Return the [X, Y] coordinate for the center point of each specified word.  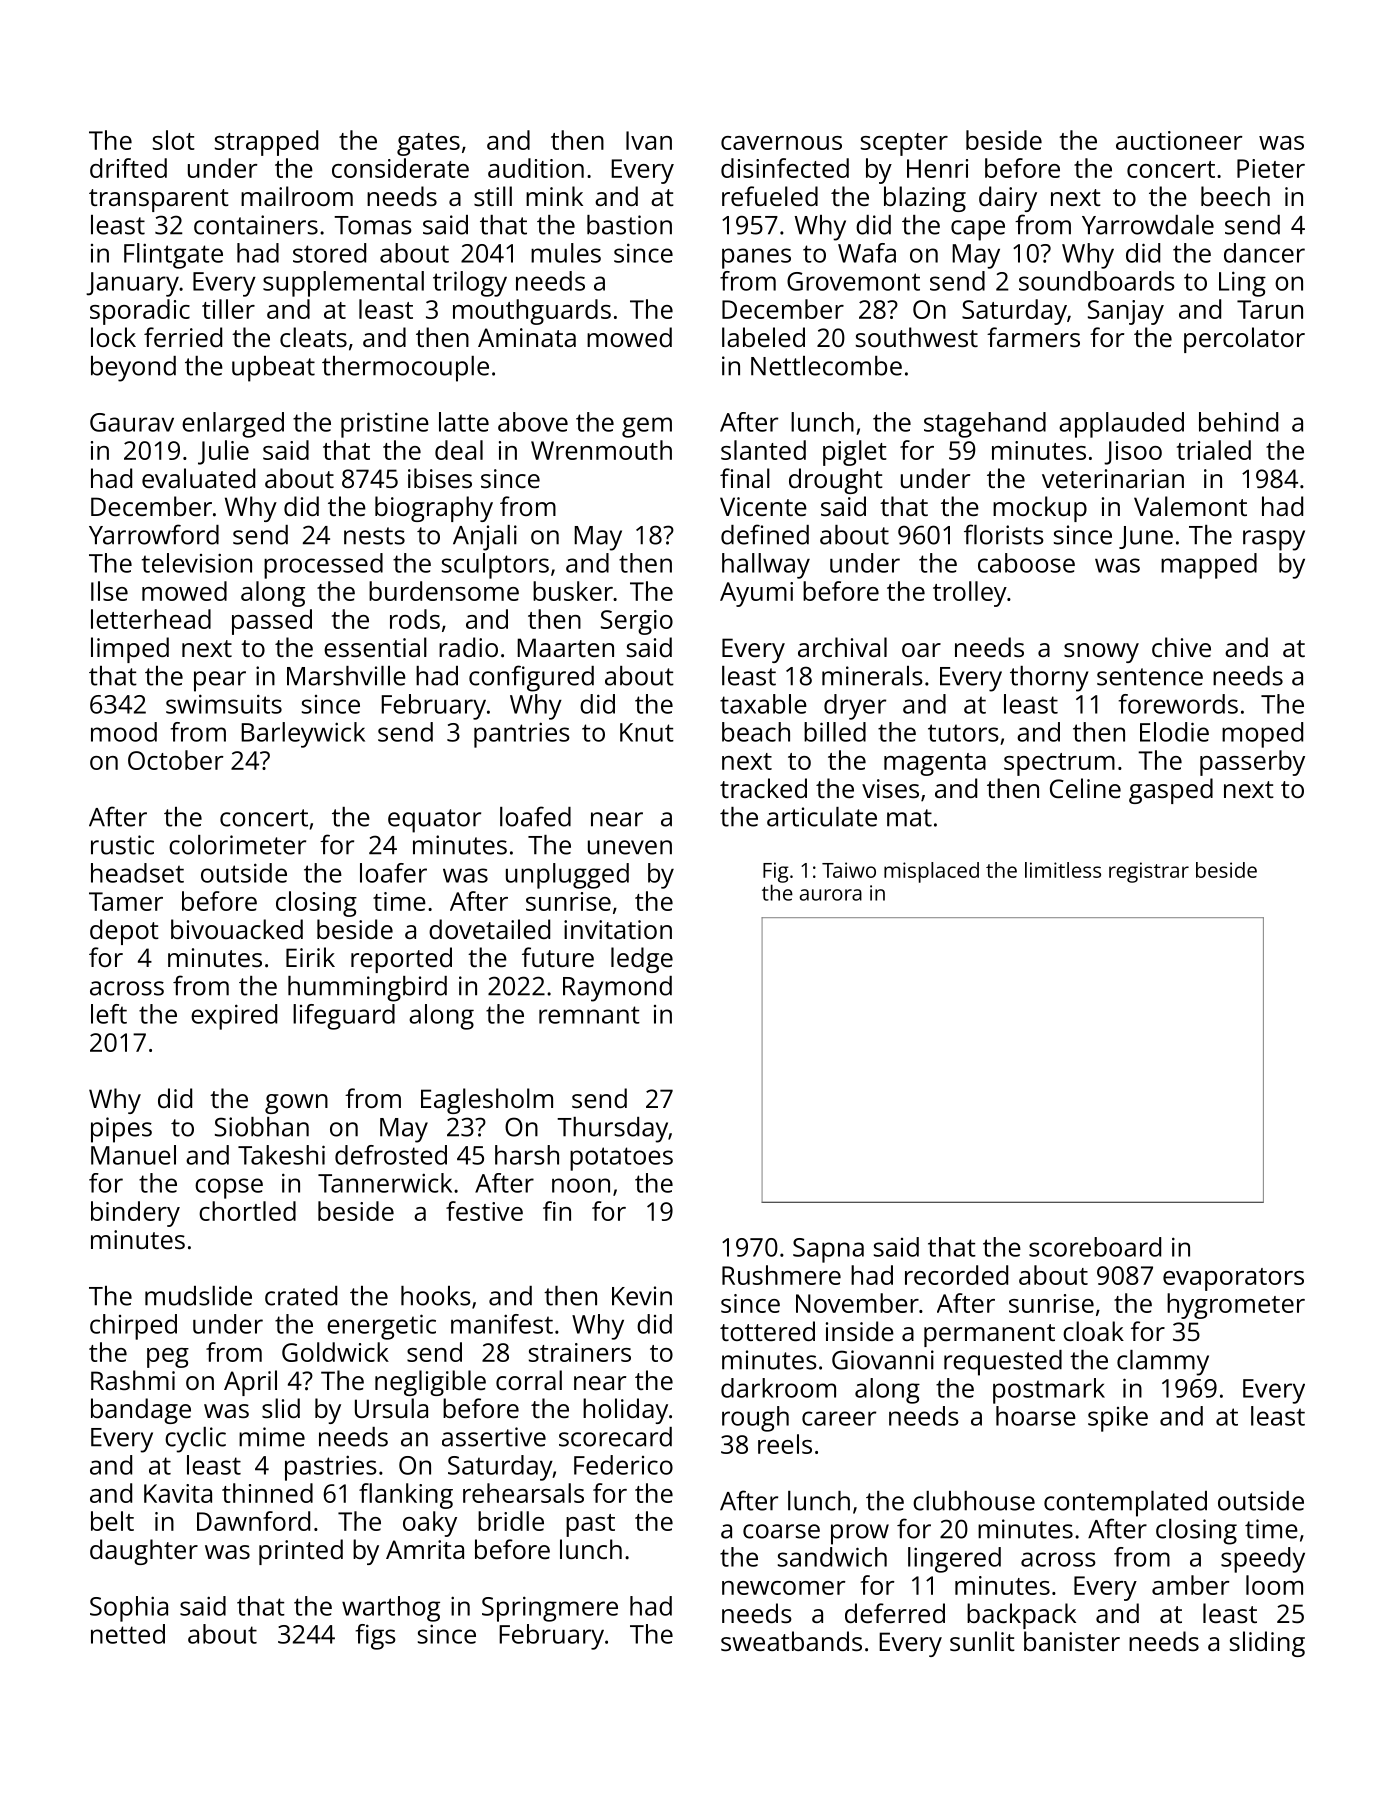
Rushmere [781, 1275]
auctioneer [1179, 140]
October [176, 760]
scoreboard [1095, 1247]
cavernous [781, 143]
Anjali [485, 538]
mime [272, 1437]
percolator [1244, 340]
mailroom [297, 196]
